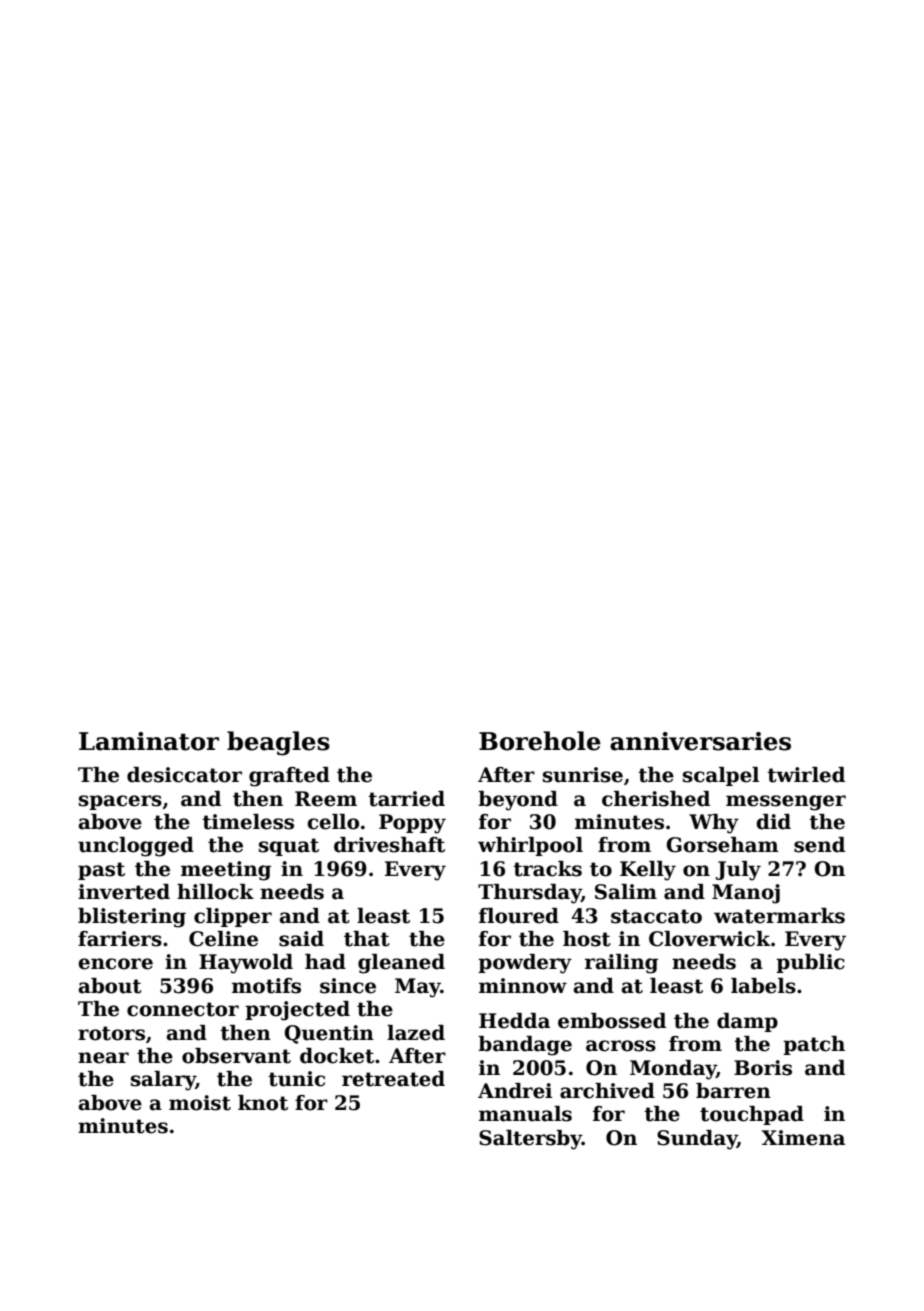  I want to click on Saltersby, so click(530, 1140).
